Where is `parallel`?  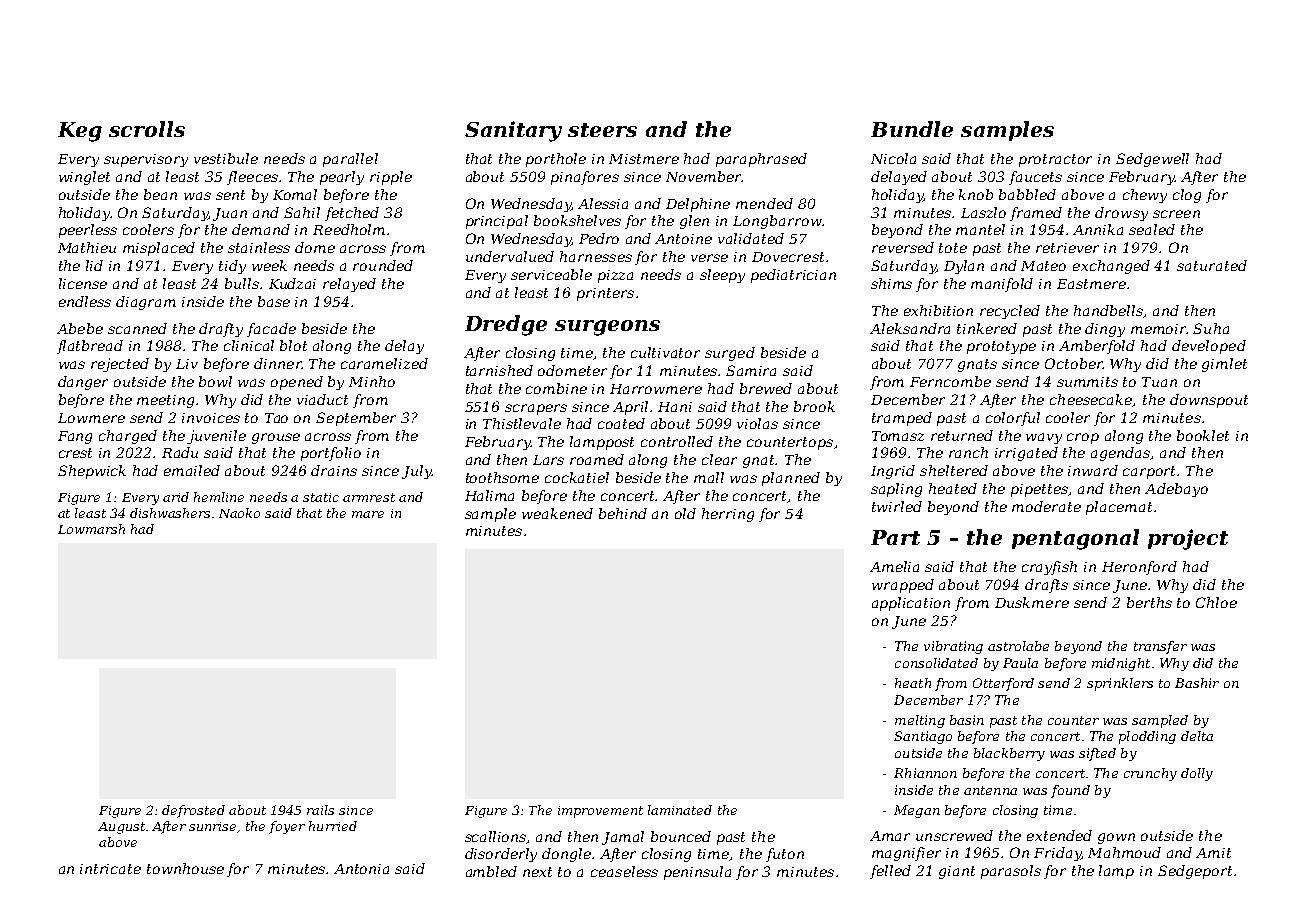 parallel is located at coordinates (350, 160).
